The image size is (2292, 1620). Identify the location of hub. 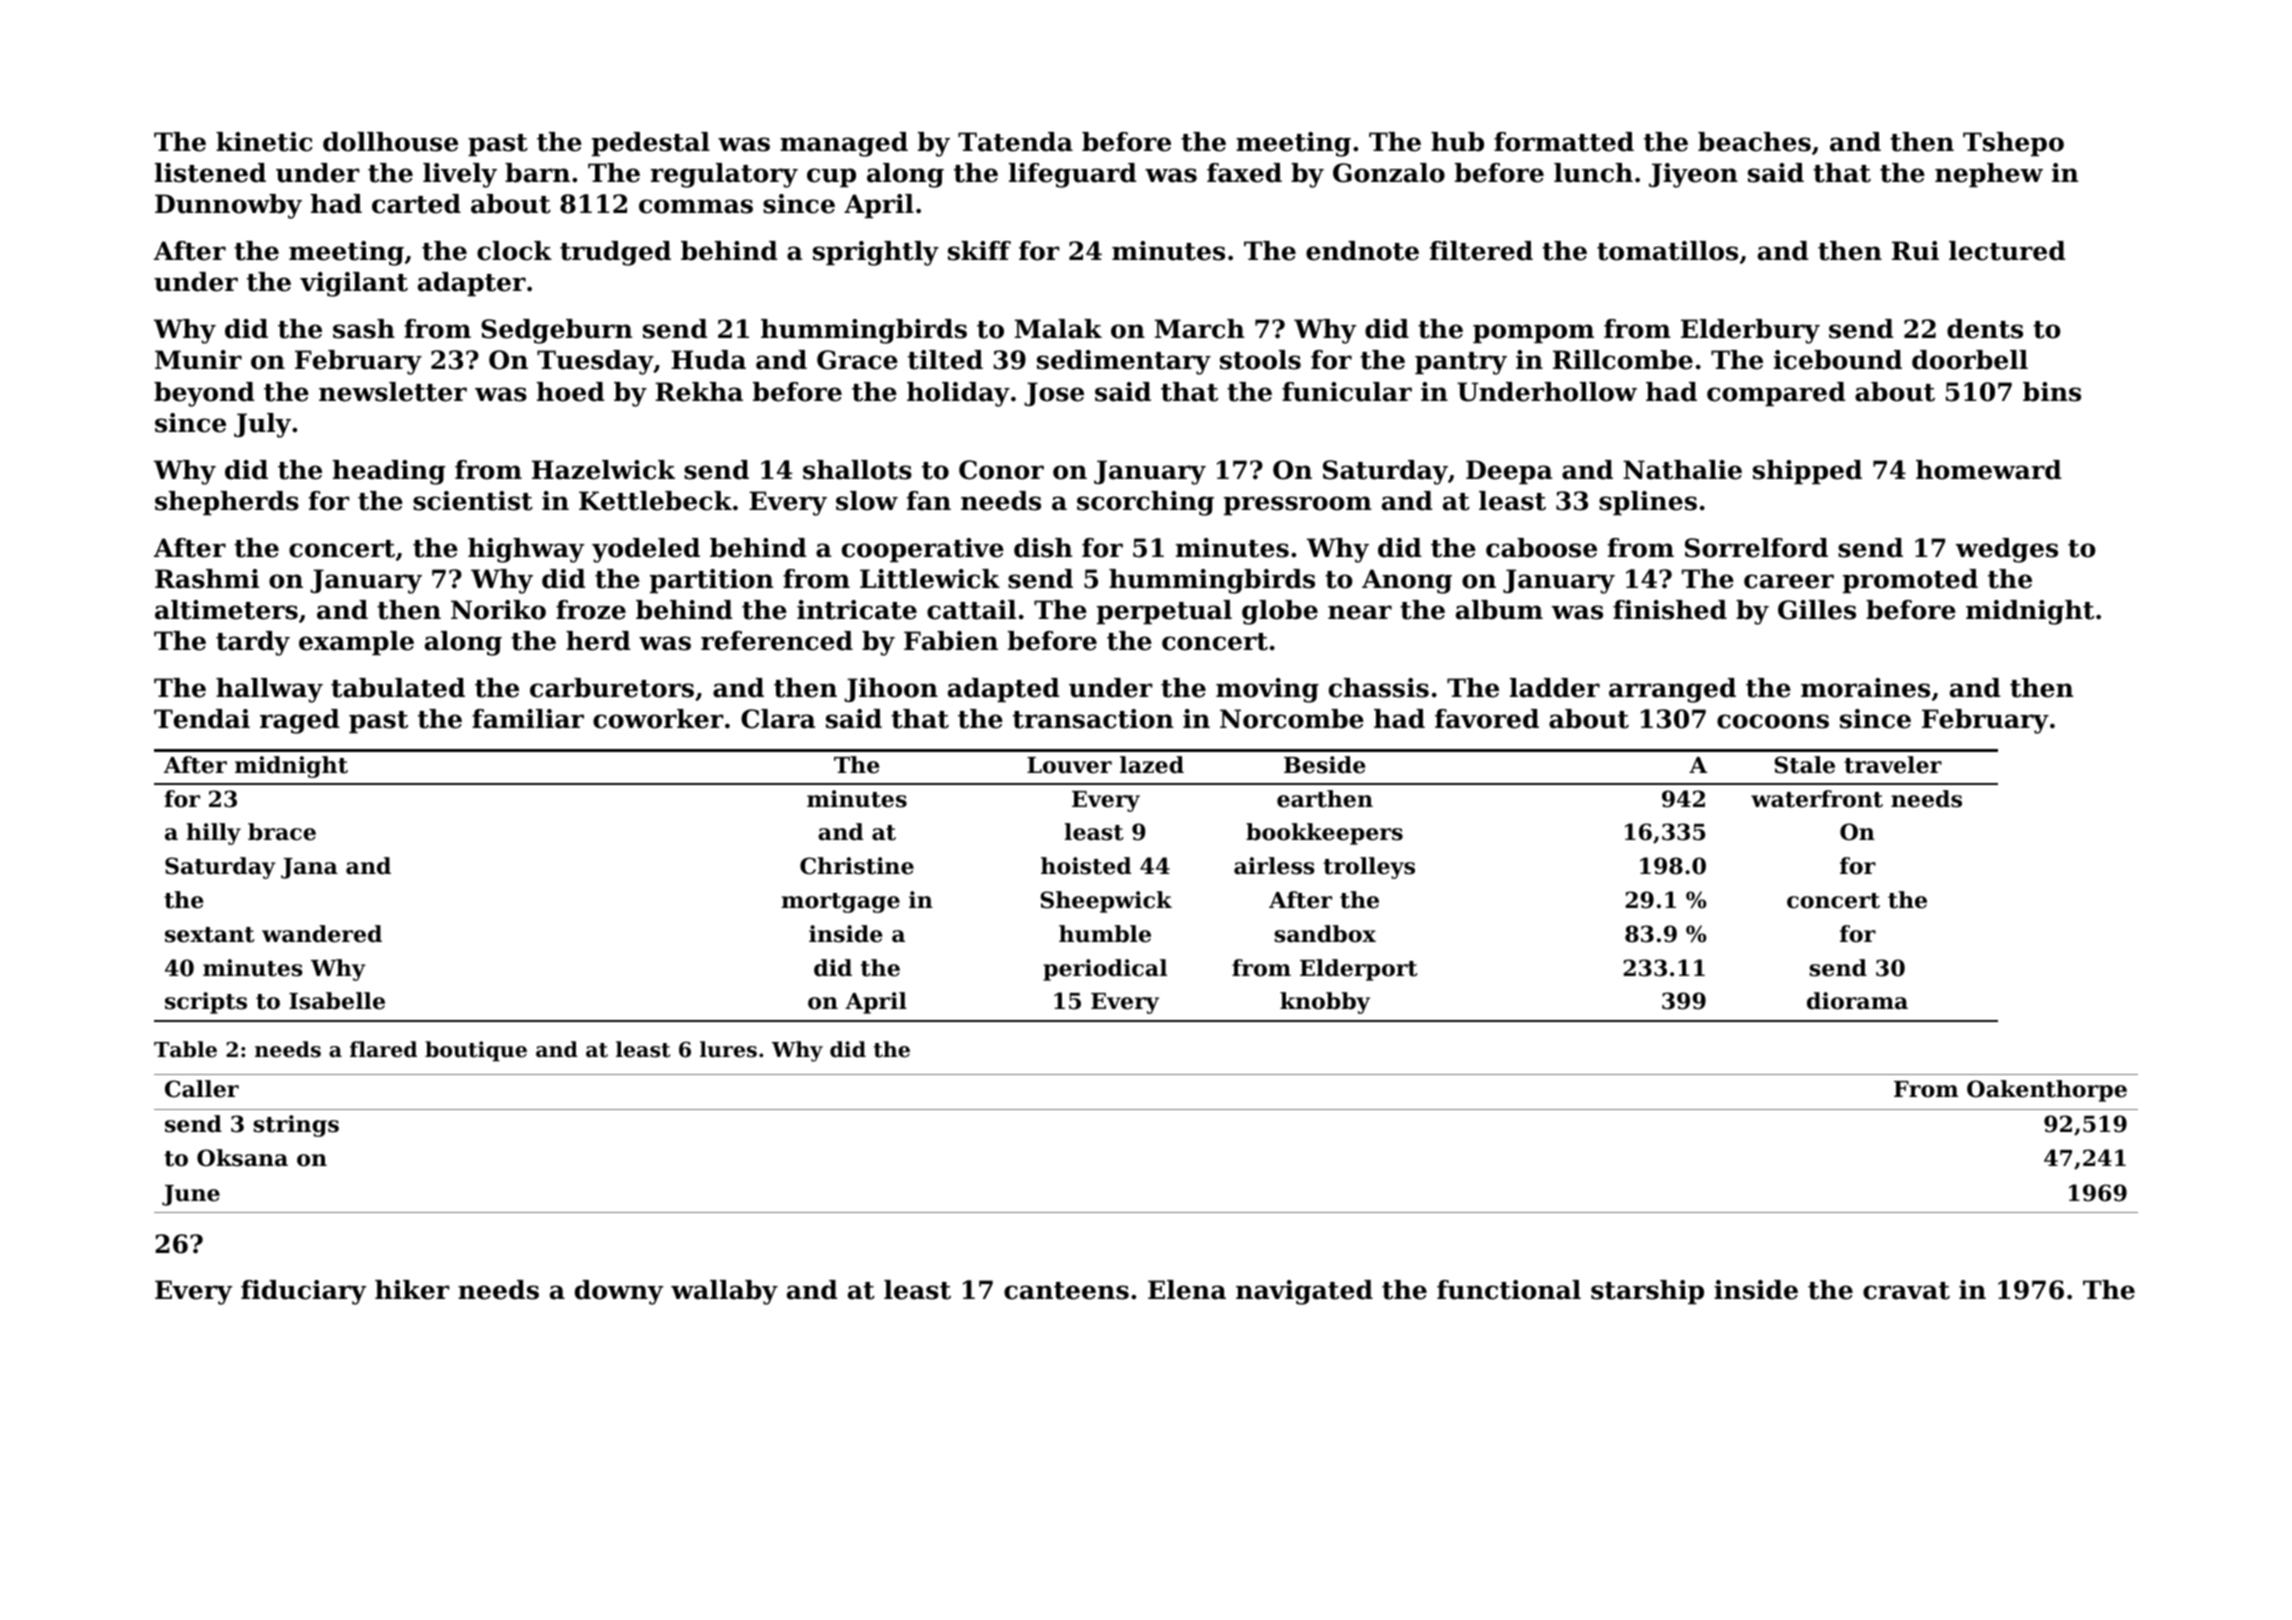
(1457, 142).
